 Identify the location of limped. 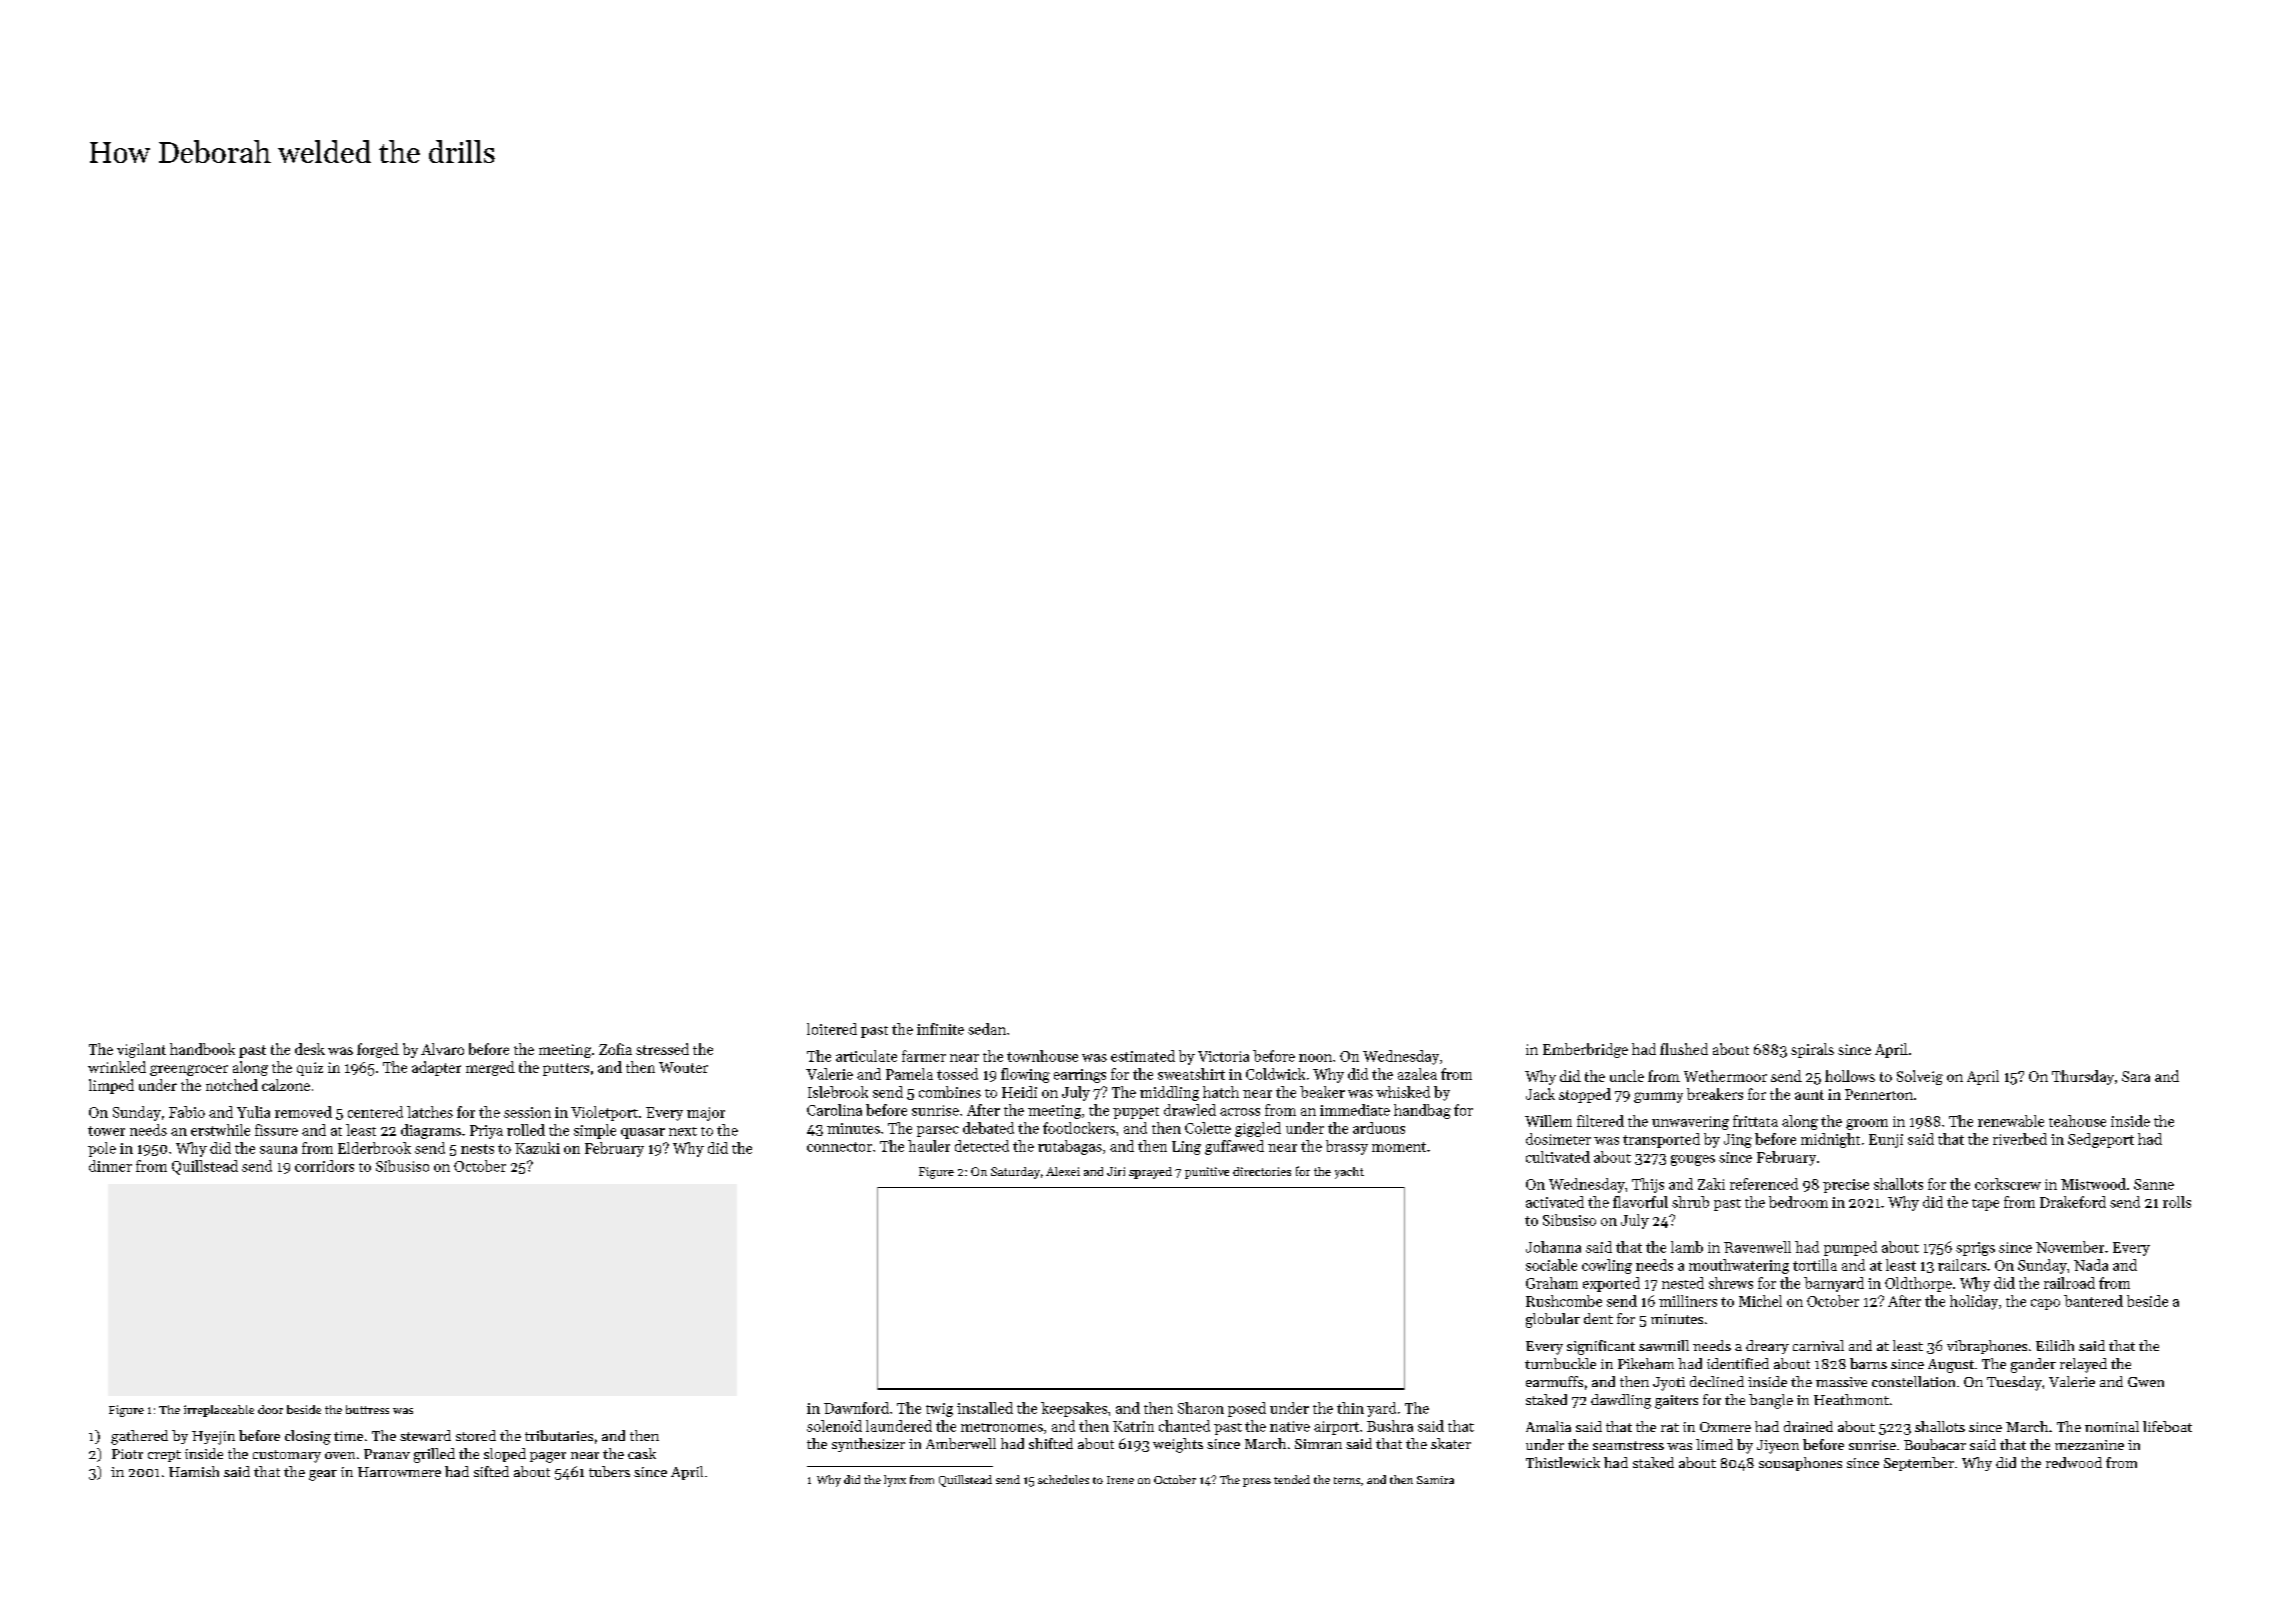
(111, 1086).
